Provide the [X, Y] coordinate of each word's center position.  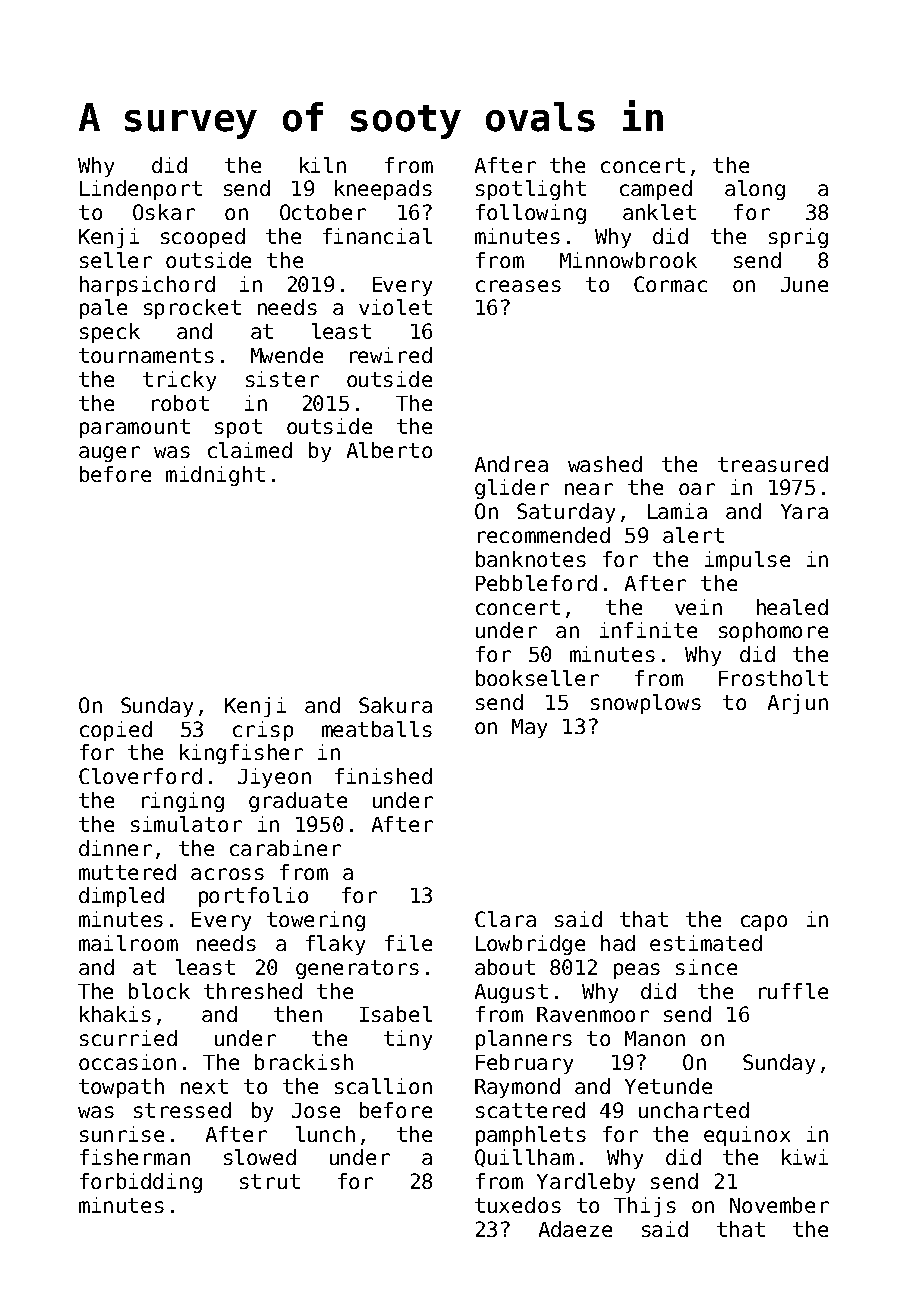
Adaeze [575, 1229]
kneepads [383, 190]
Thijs [645, 1207]
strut [270, 1181]
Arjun [798, 704]
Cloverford [140, 776]
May [529, 728]
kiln [323, 165]
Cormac [670, 284]
